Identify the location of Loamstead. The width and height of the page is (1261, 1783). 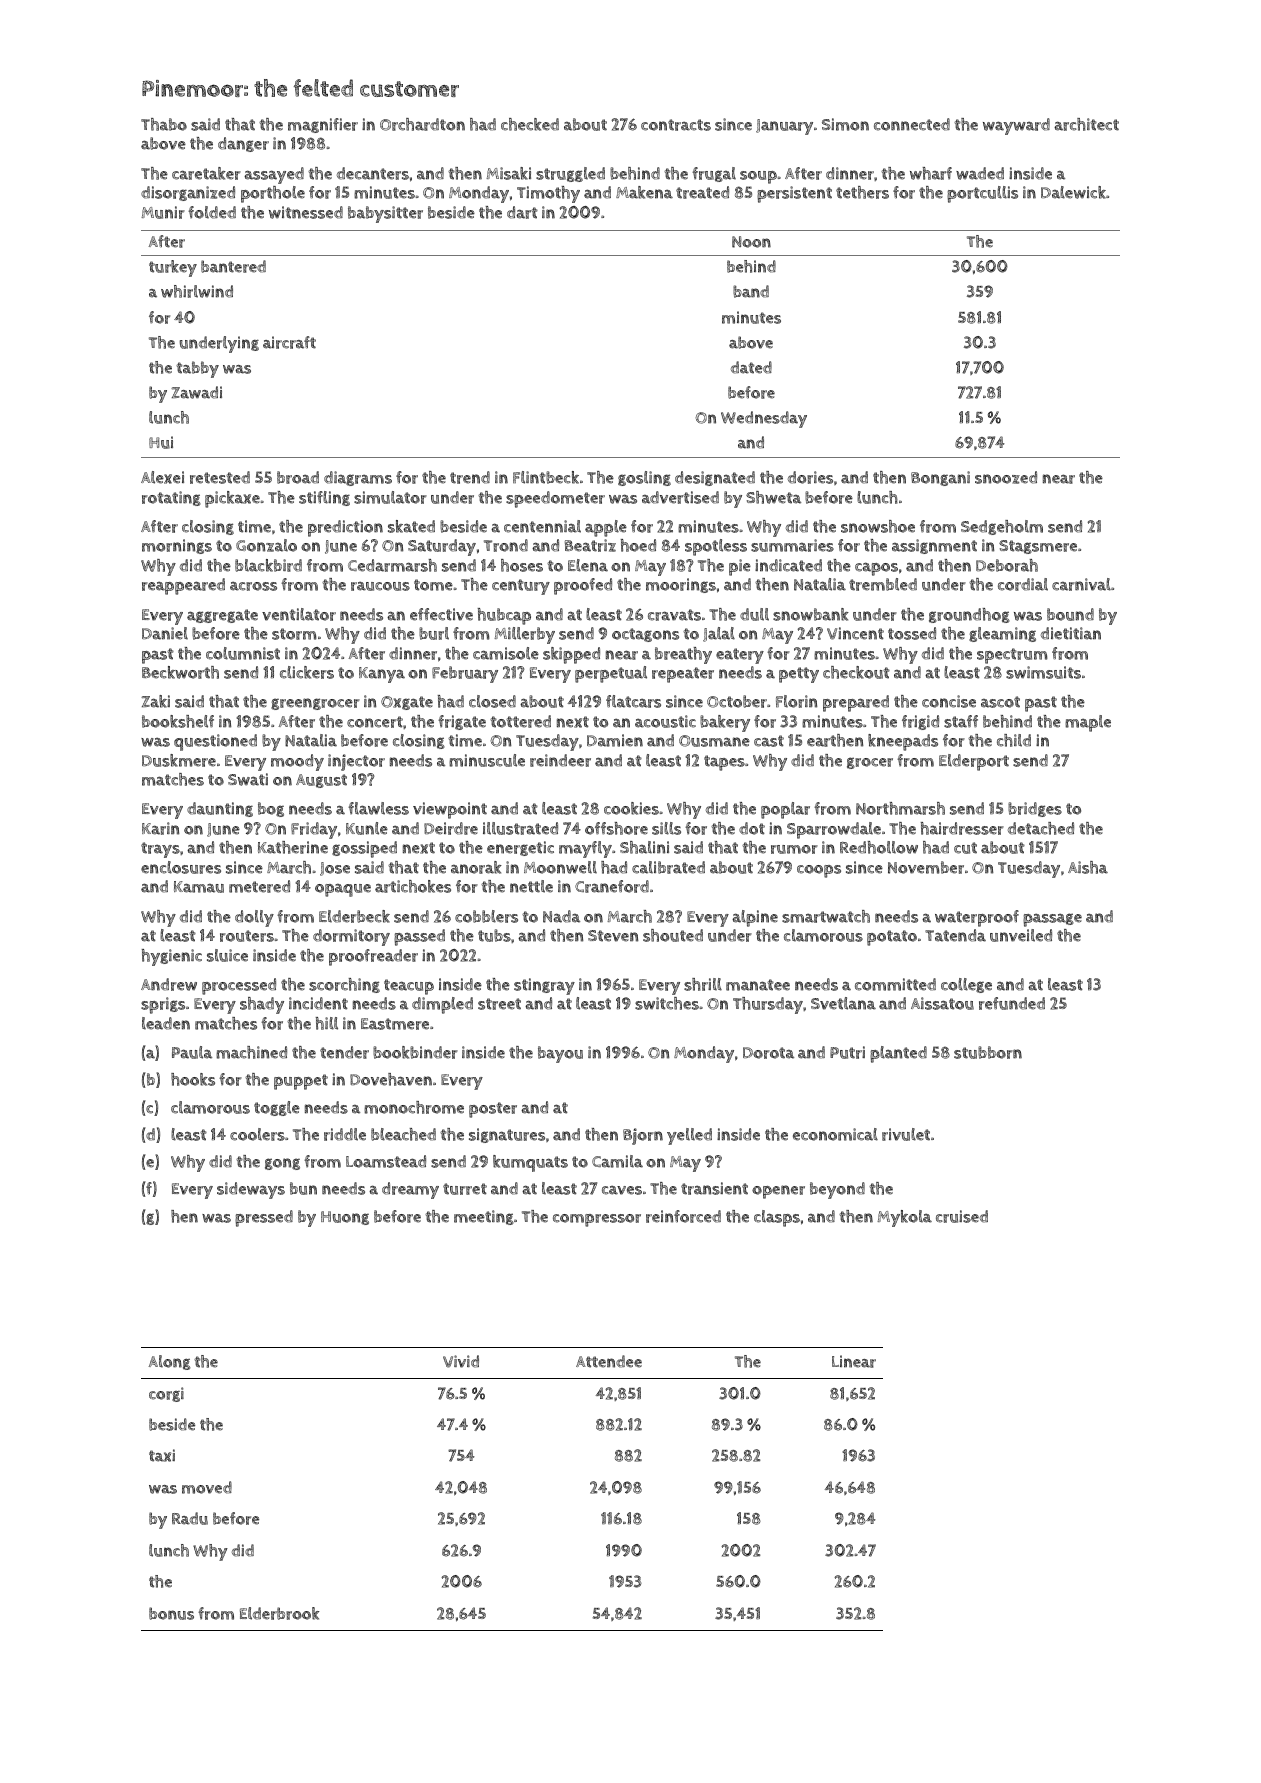
(386, 1161).
